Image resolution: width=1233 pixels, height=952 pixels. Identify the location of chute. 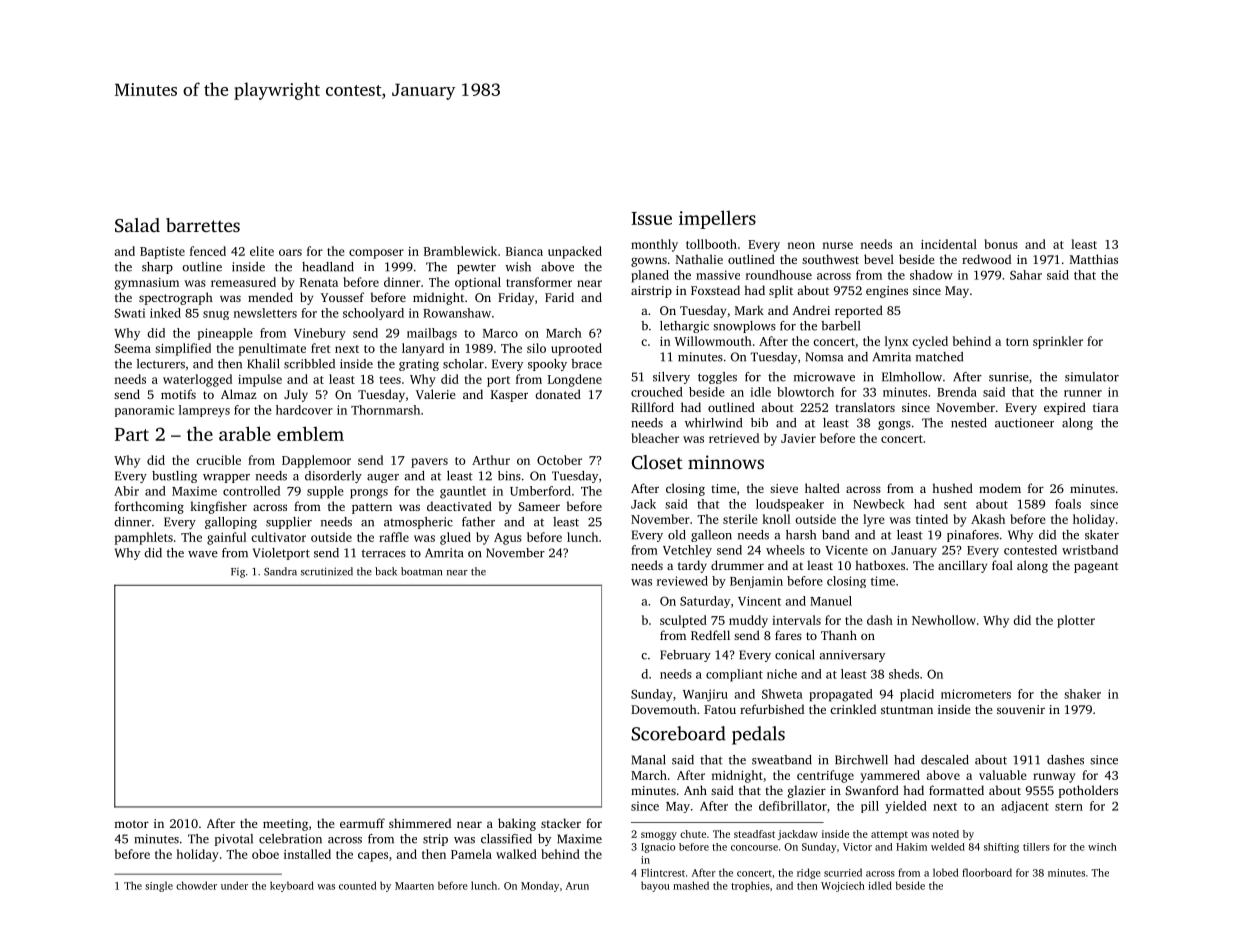
(693, 834).
